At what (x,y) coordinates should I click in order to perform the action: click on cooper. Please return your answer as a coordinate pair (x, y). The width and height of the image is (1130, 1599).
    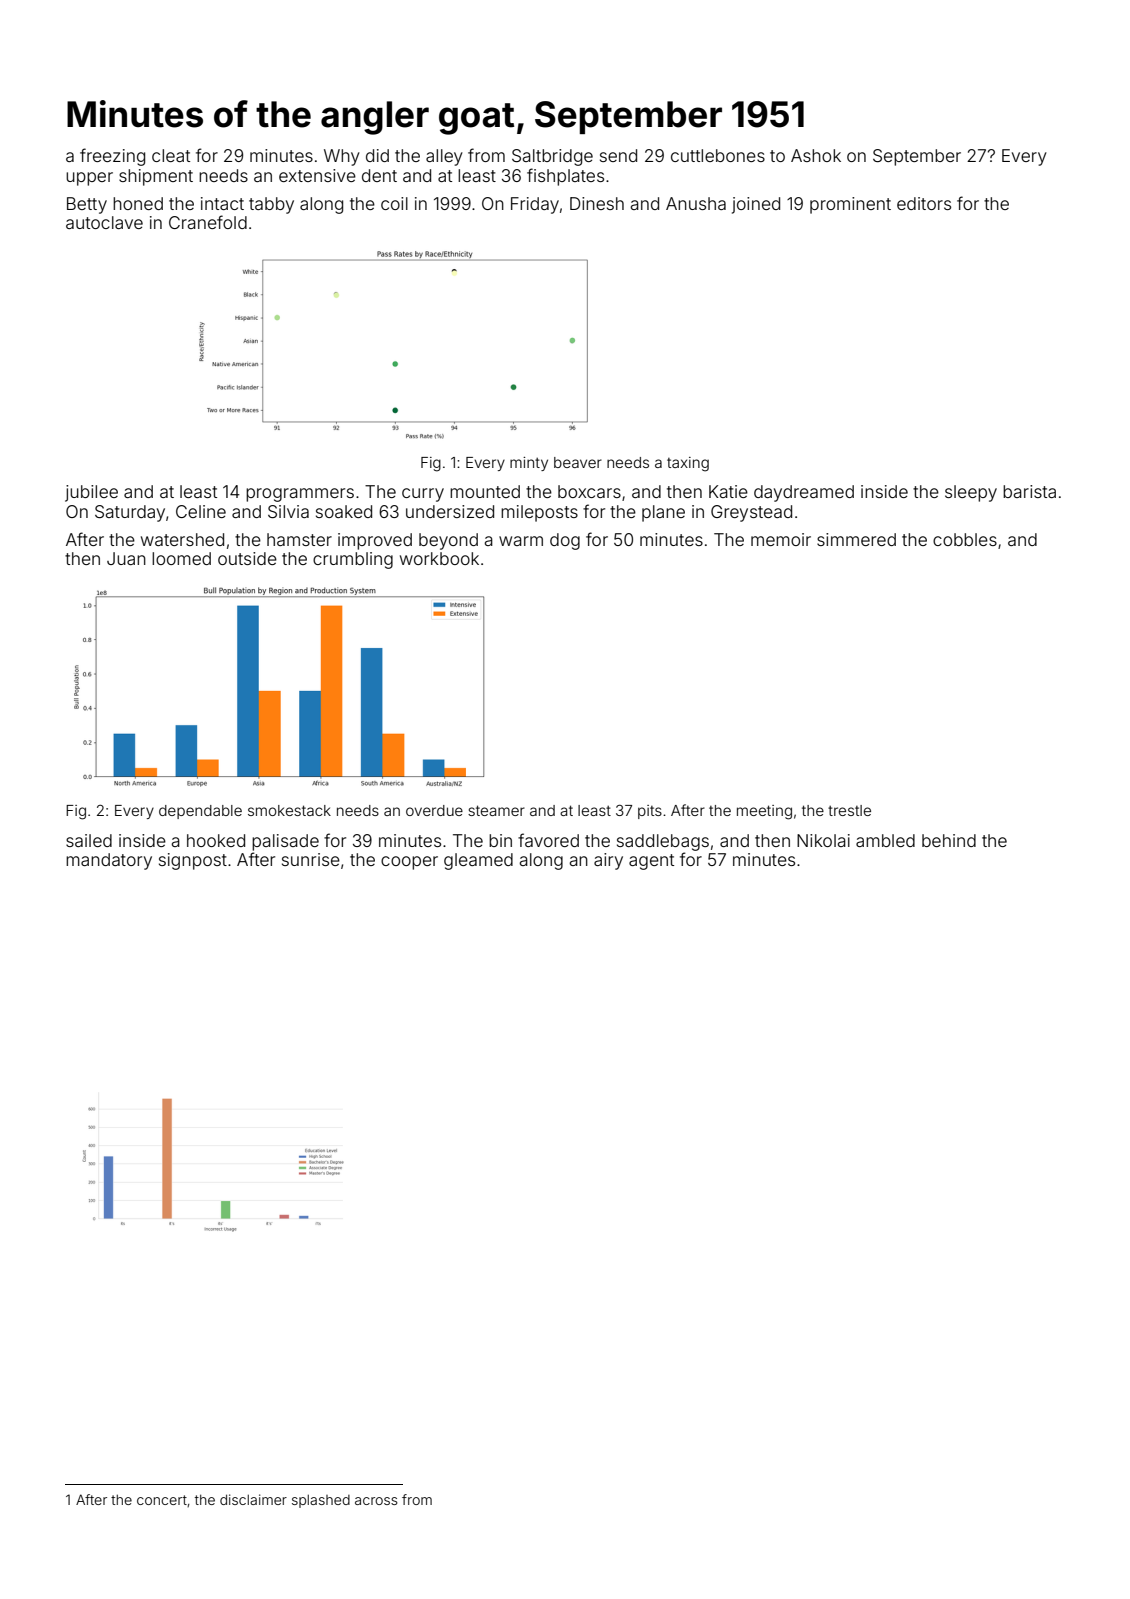
    Looking at the image, I should click on (409, 863).
